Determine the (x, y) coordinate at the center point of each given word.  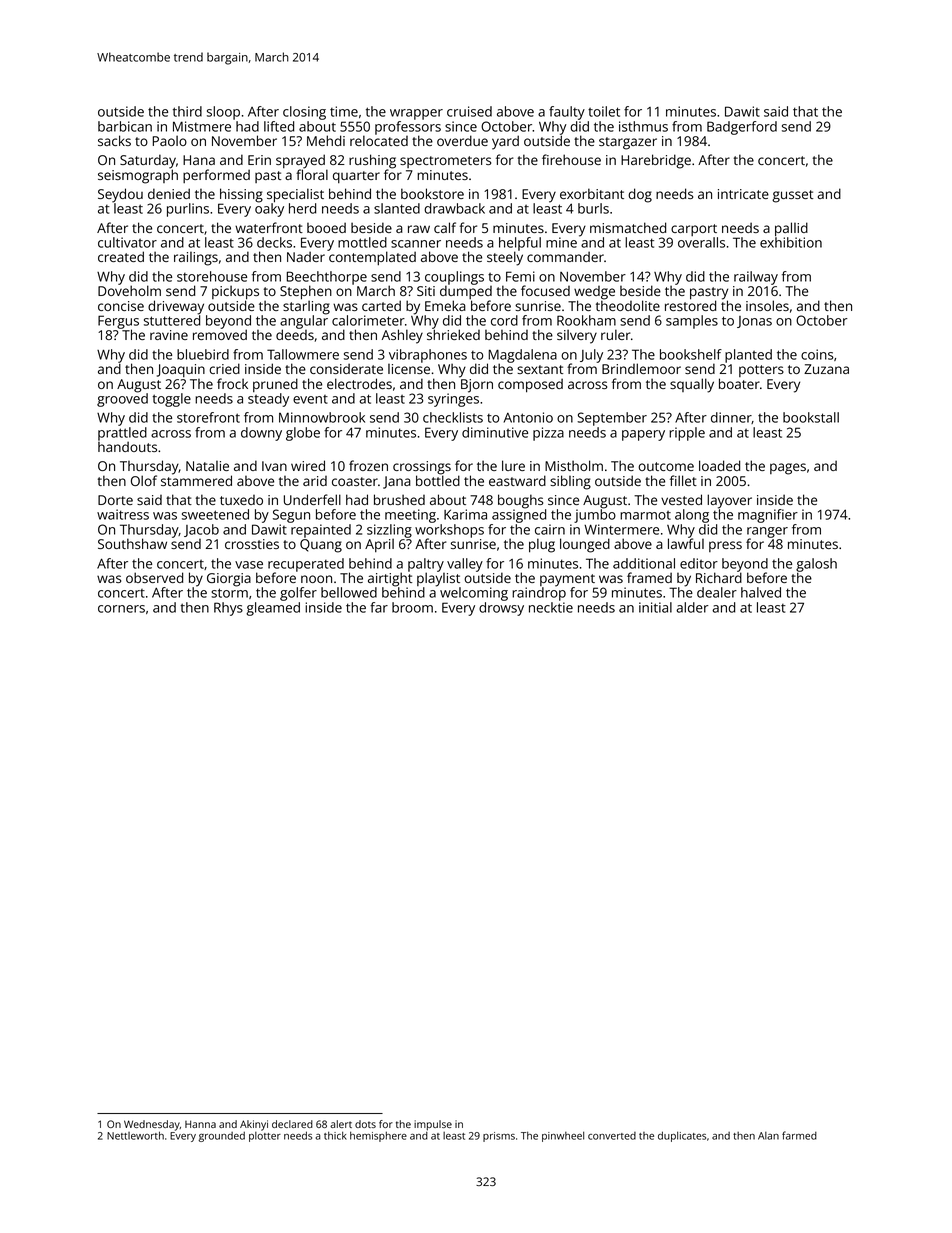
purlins (188, 210)
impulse (433, 1125)
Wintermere (621, 529)
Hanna (200, 1124)
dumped (466, 292)
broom (412, 607)
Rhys (228, 609)
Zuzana (826, 369)
